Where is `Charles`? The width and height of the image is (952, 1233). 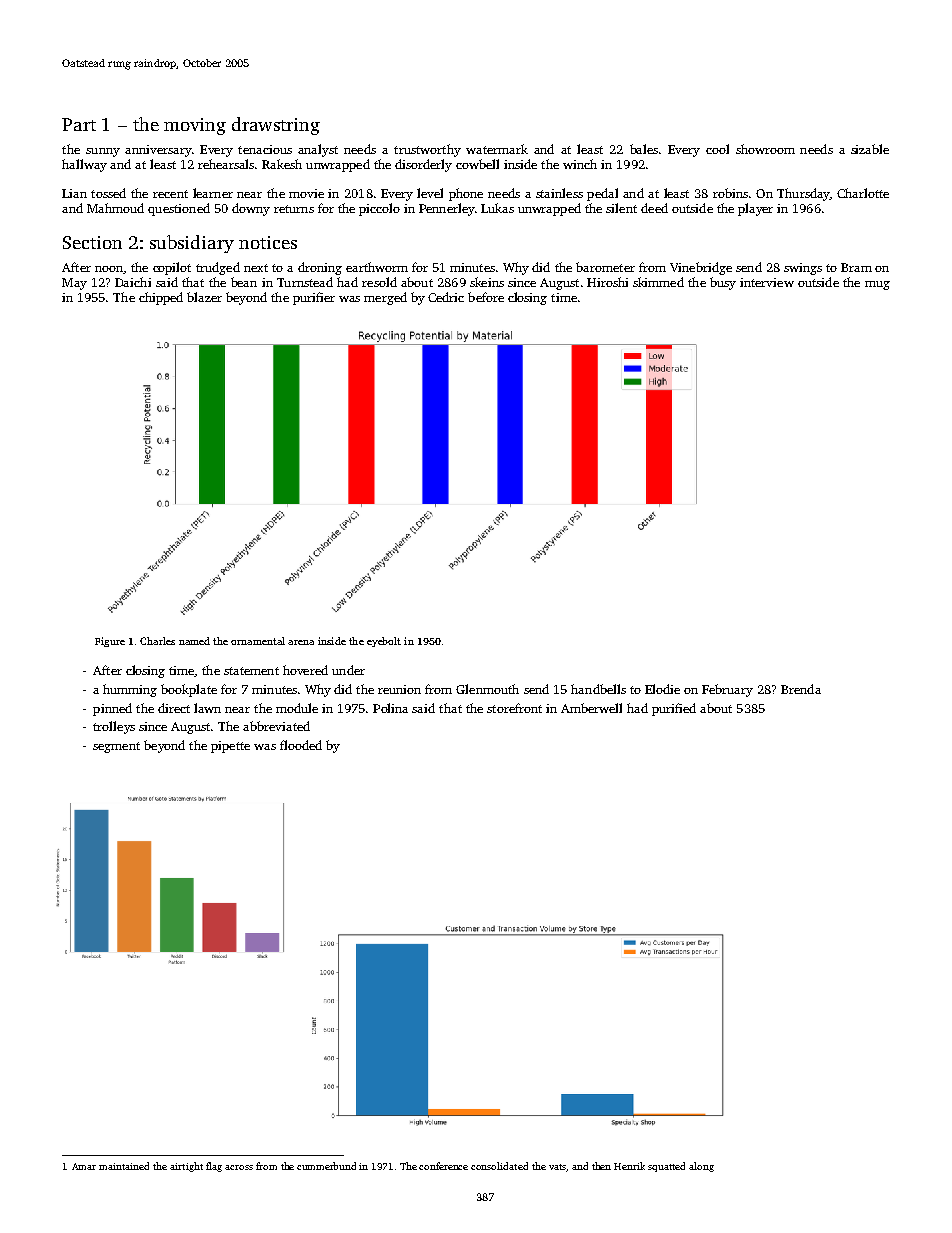
Charles is located at coordinates (157, 641).
